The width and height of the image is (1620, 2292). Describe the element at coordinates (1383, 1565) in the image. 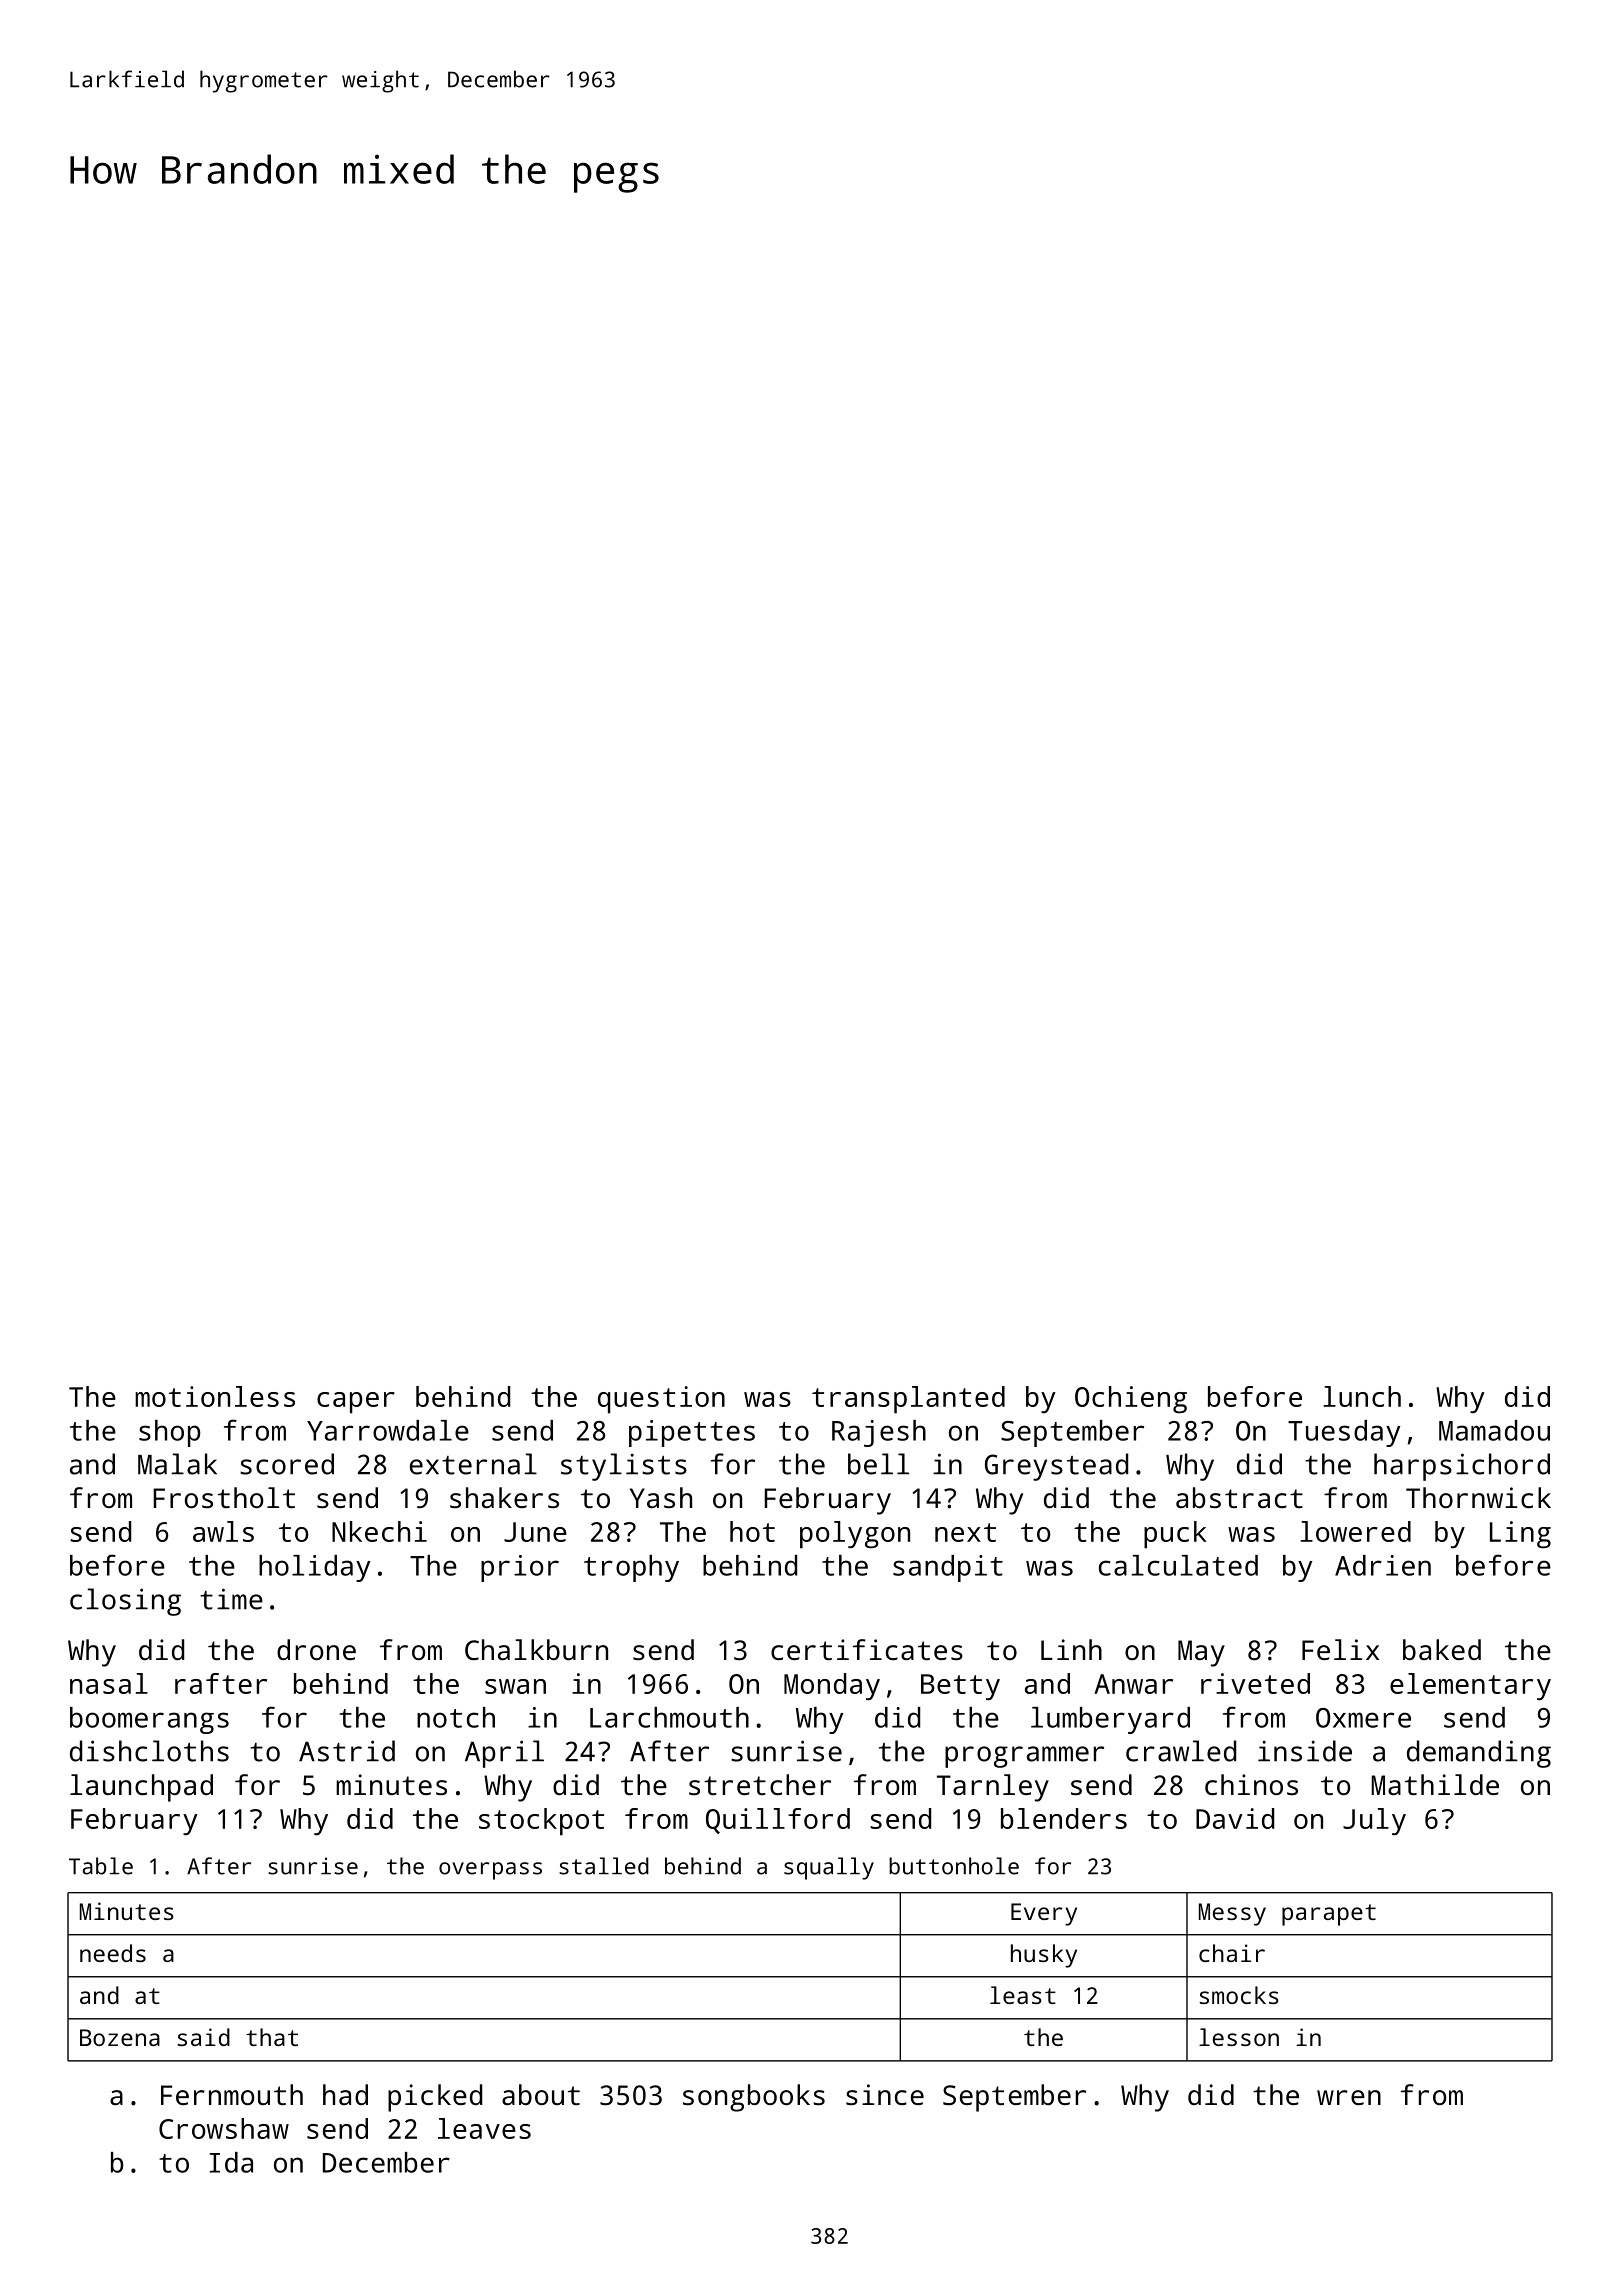

I see `Adrien` at that location.
